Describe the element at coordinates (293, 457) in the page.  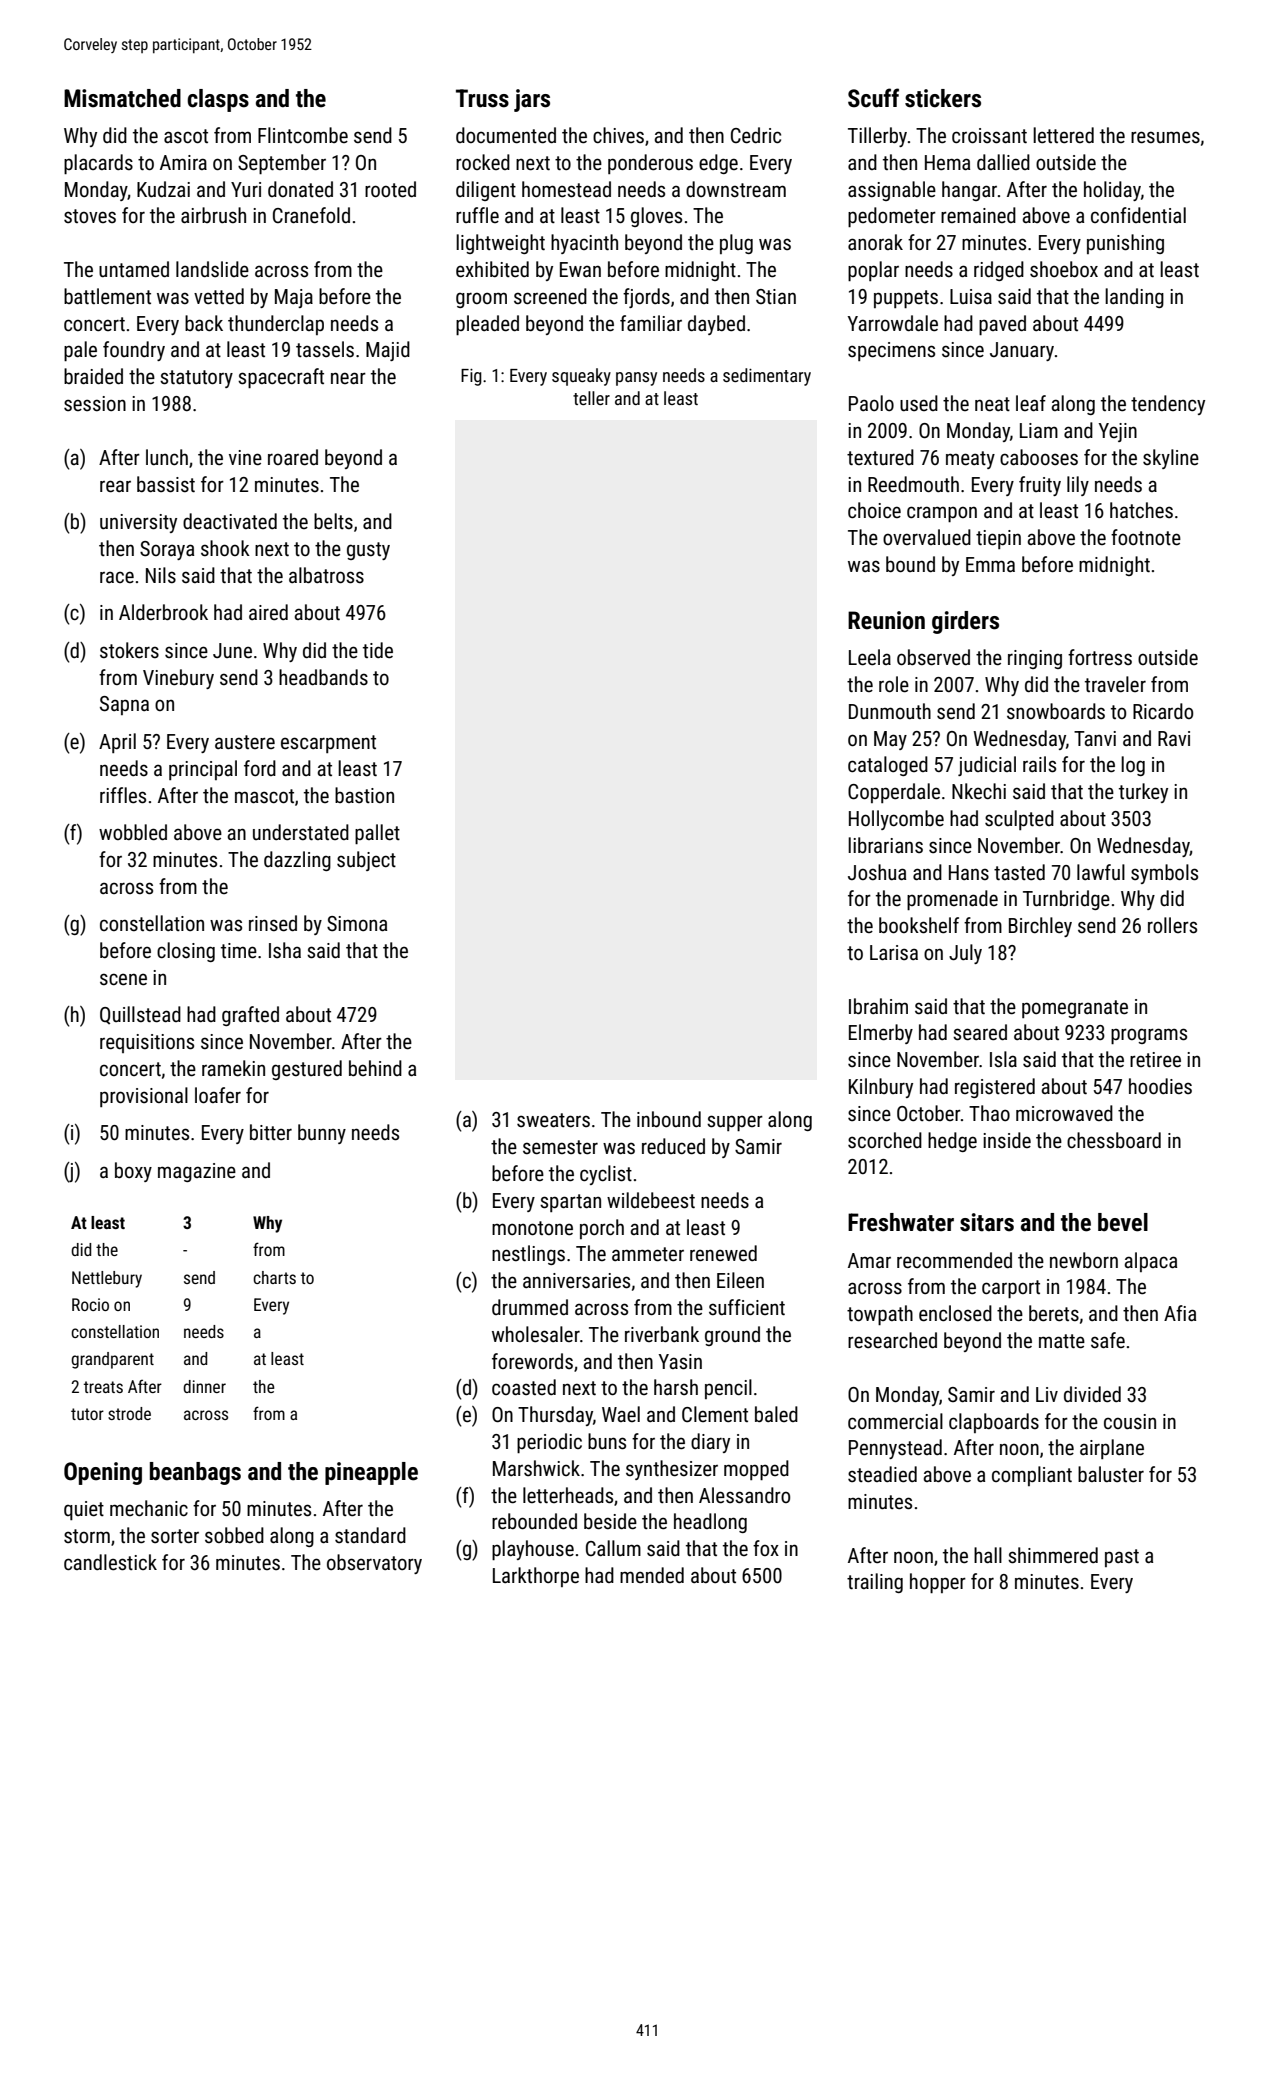
I see `roared` at that location.
